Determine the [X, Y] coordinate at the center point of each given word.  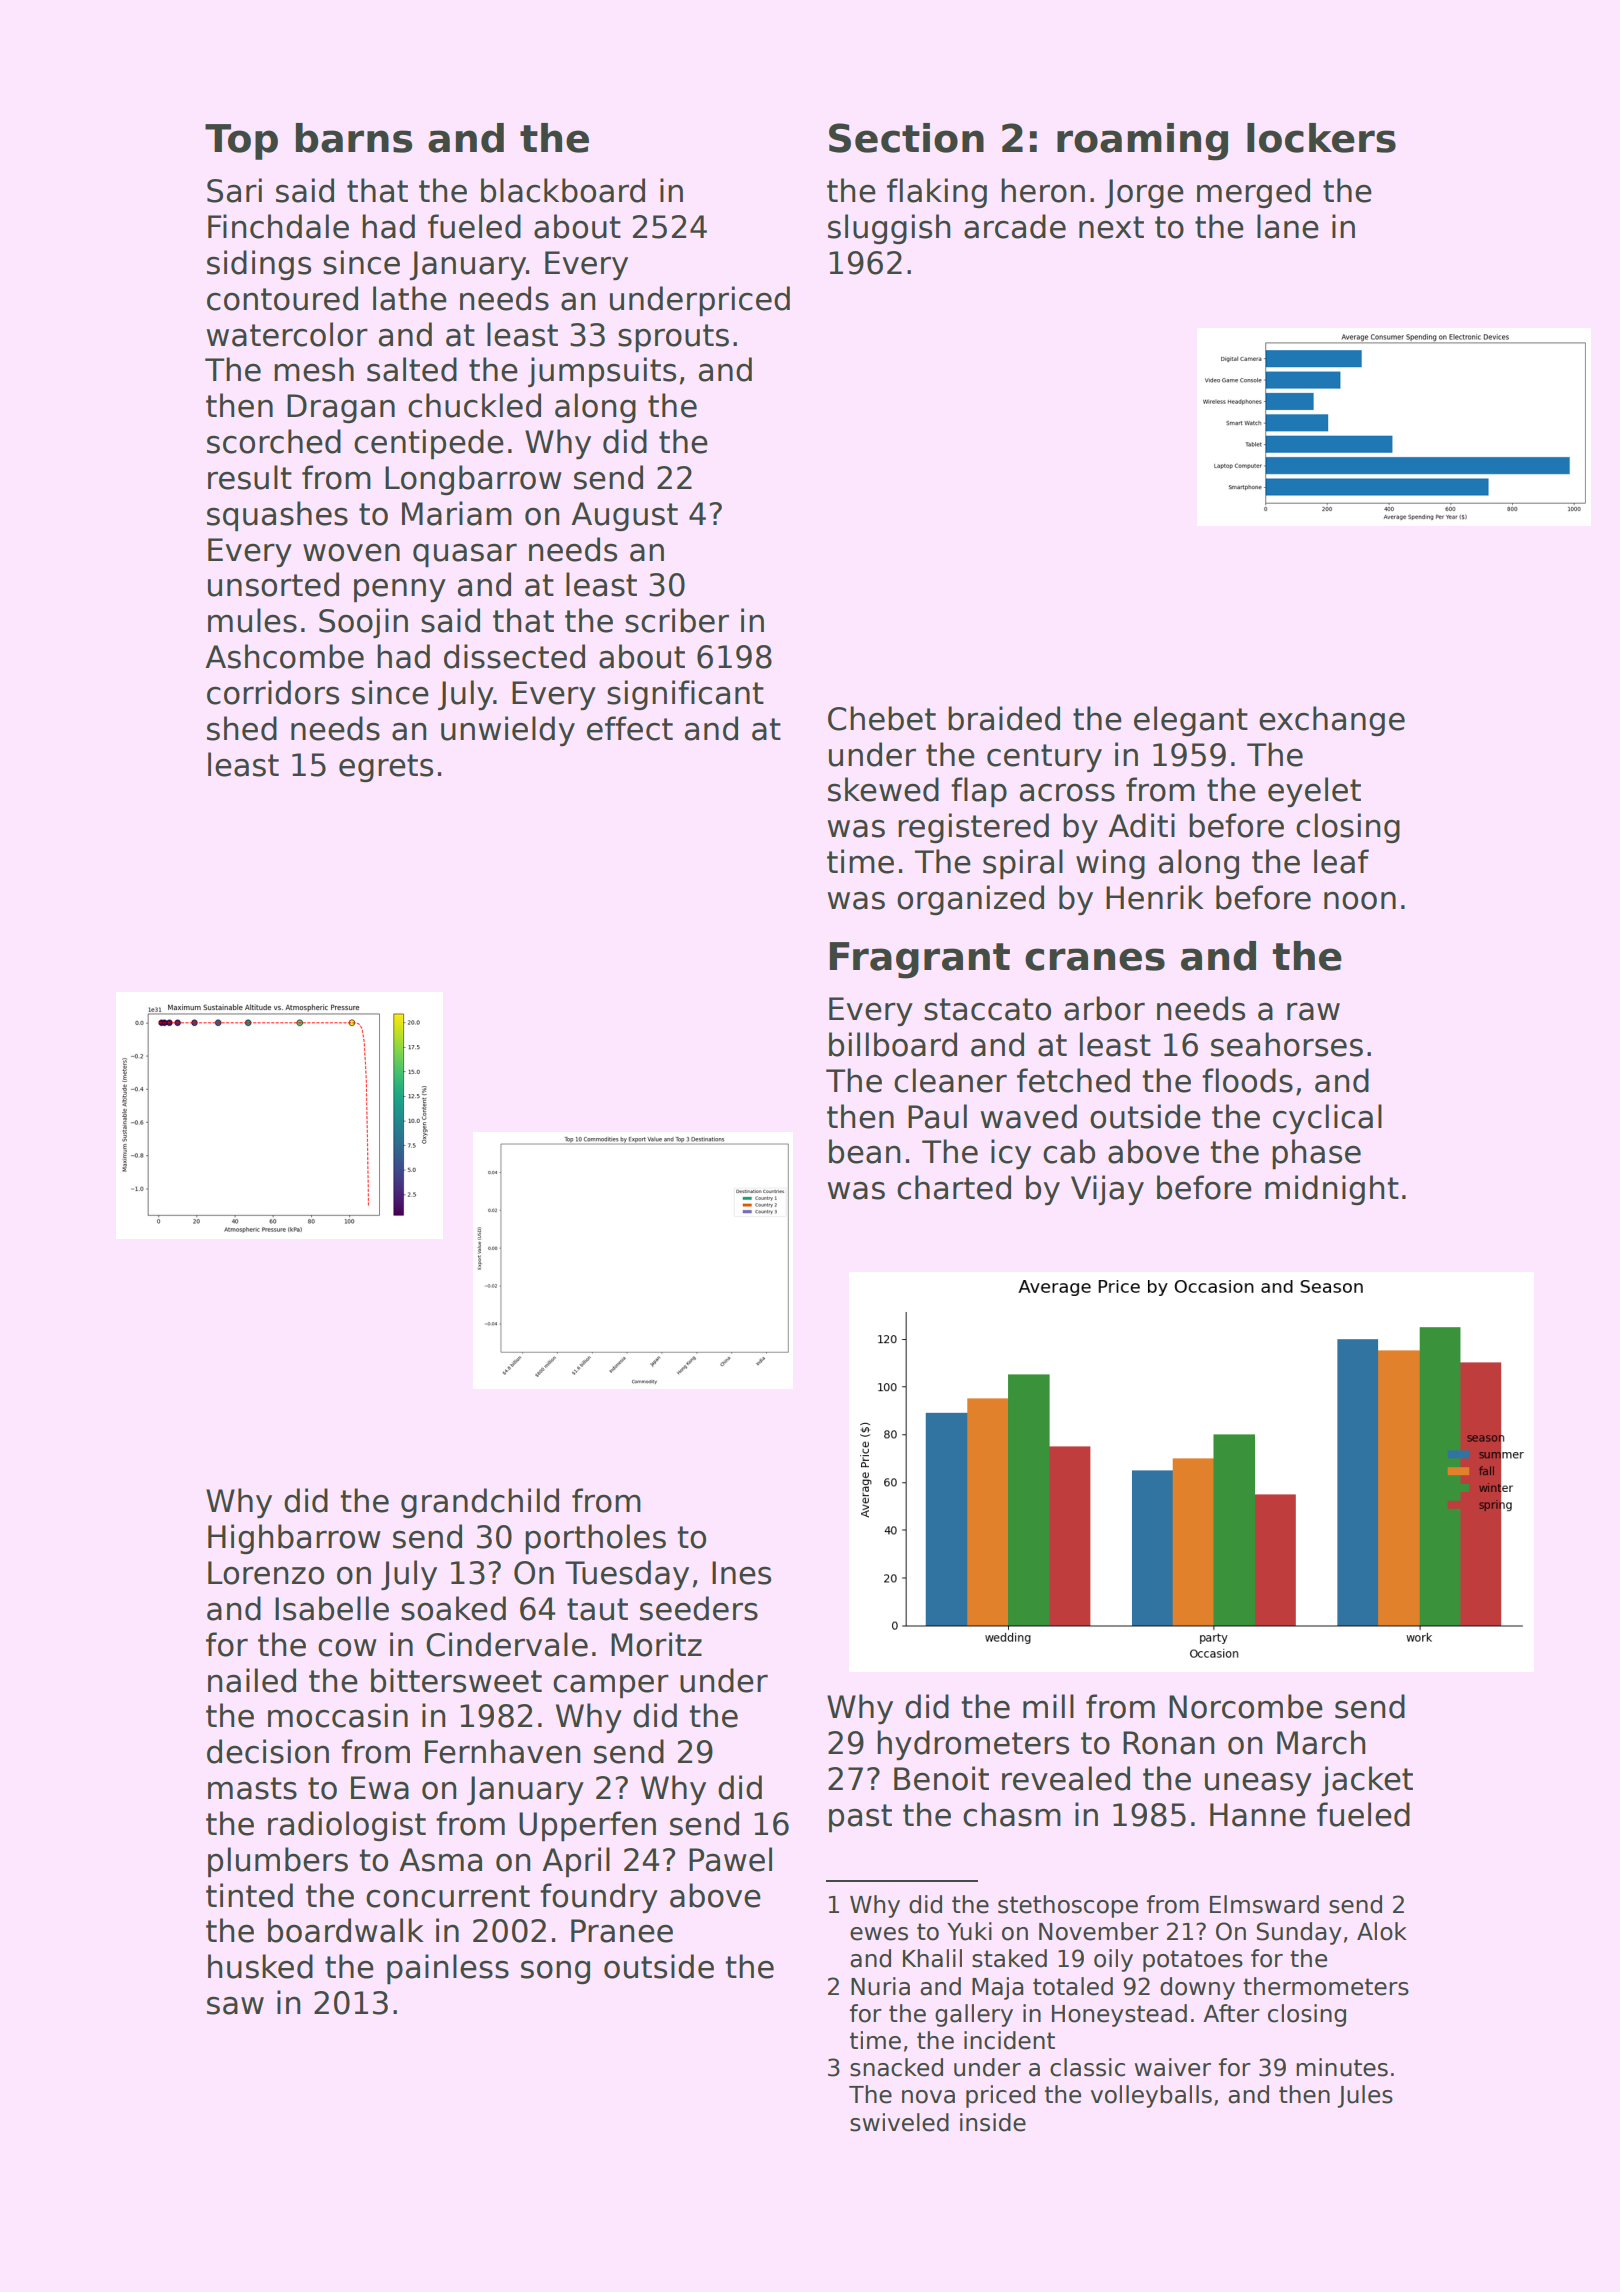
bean [864, 1151]
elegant [1191, 721]
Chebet [882, 718]
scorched [274, 441]
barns [354, 138]
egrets [386, 768]
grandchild [480, 1503]
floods [1247, 1080]
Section [906, 138]
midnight [1332, 1190]
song [555, 1972]
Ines [741, 1573]
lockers [1321, 138]
